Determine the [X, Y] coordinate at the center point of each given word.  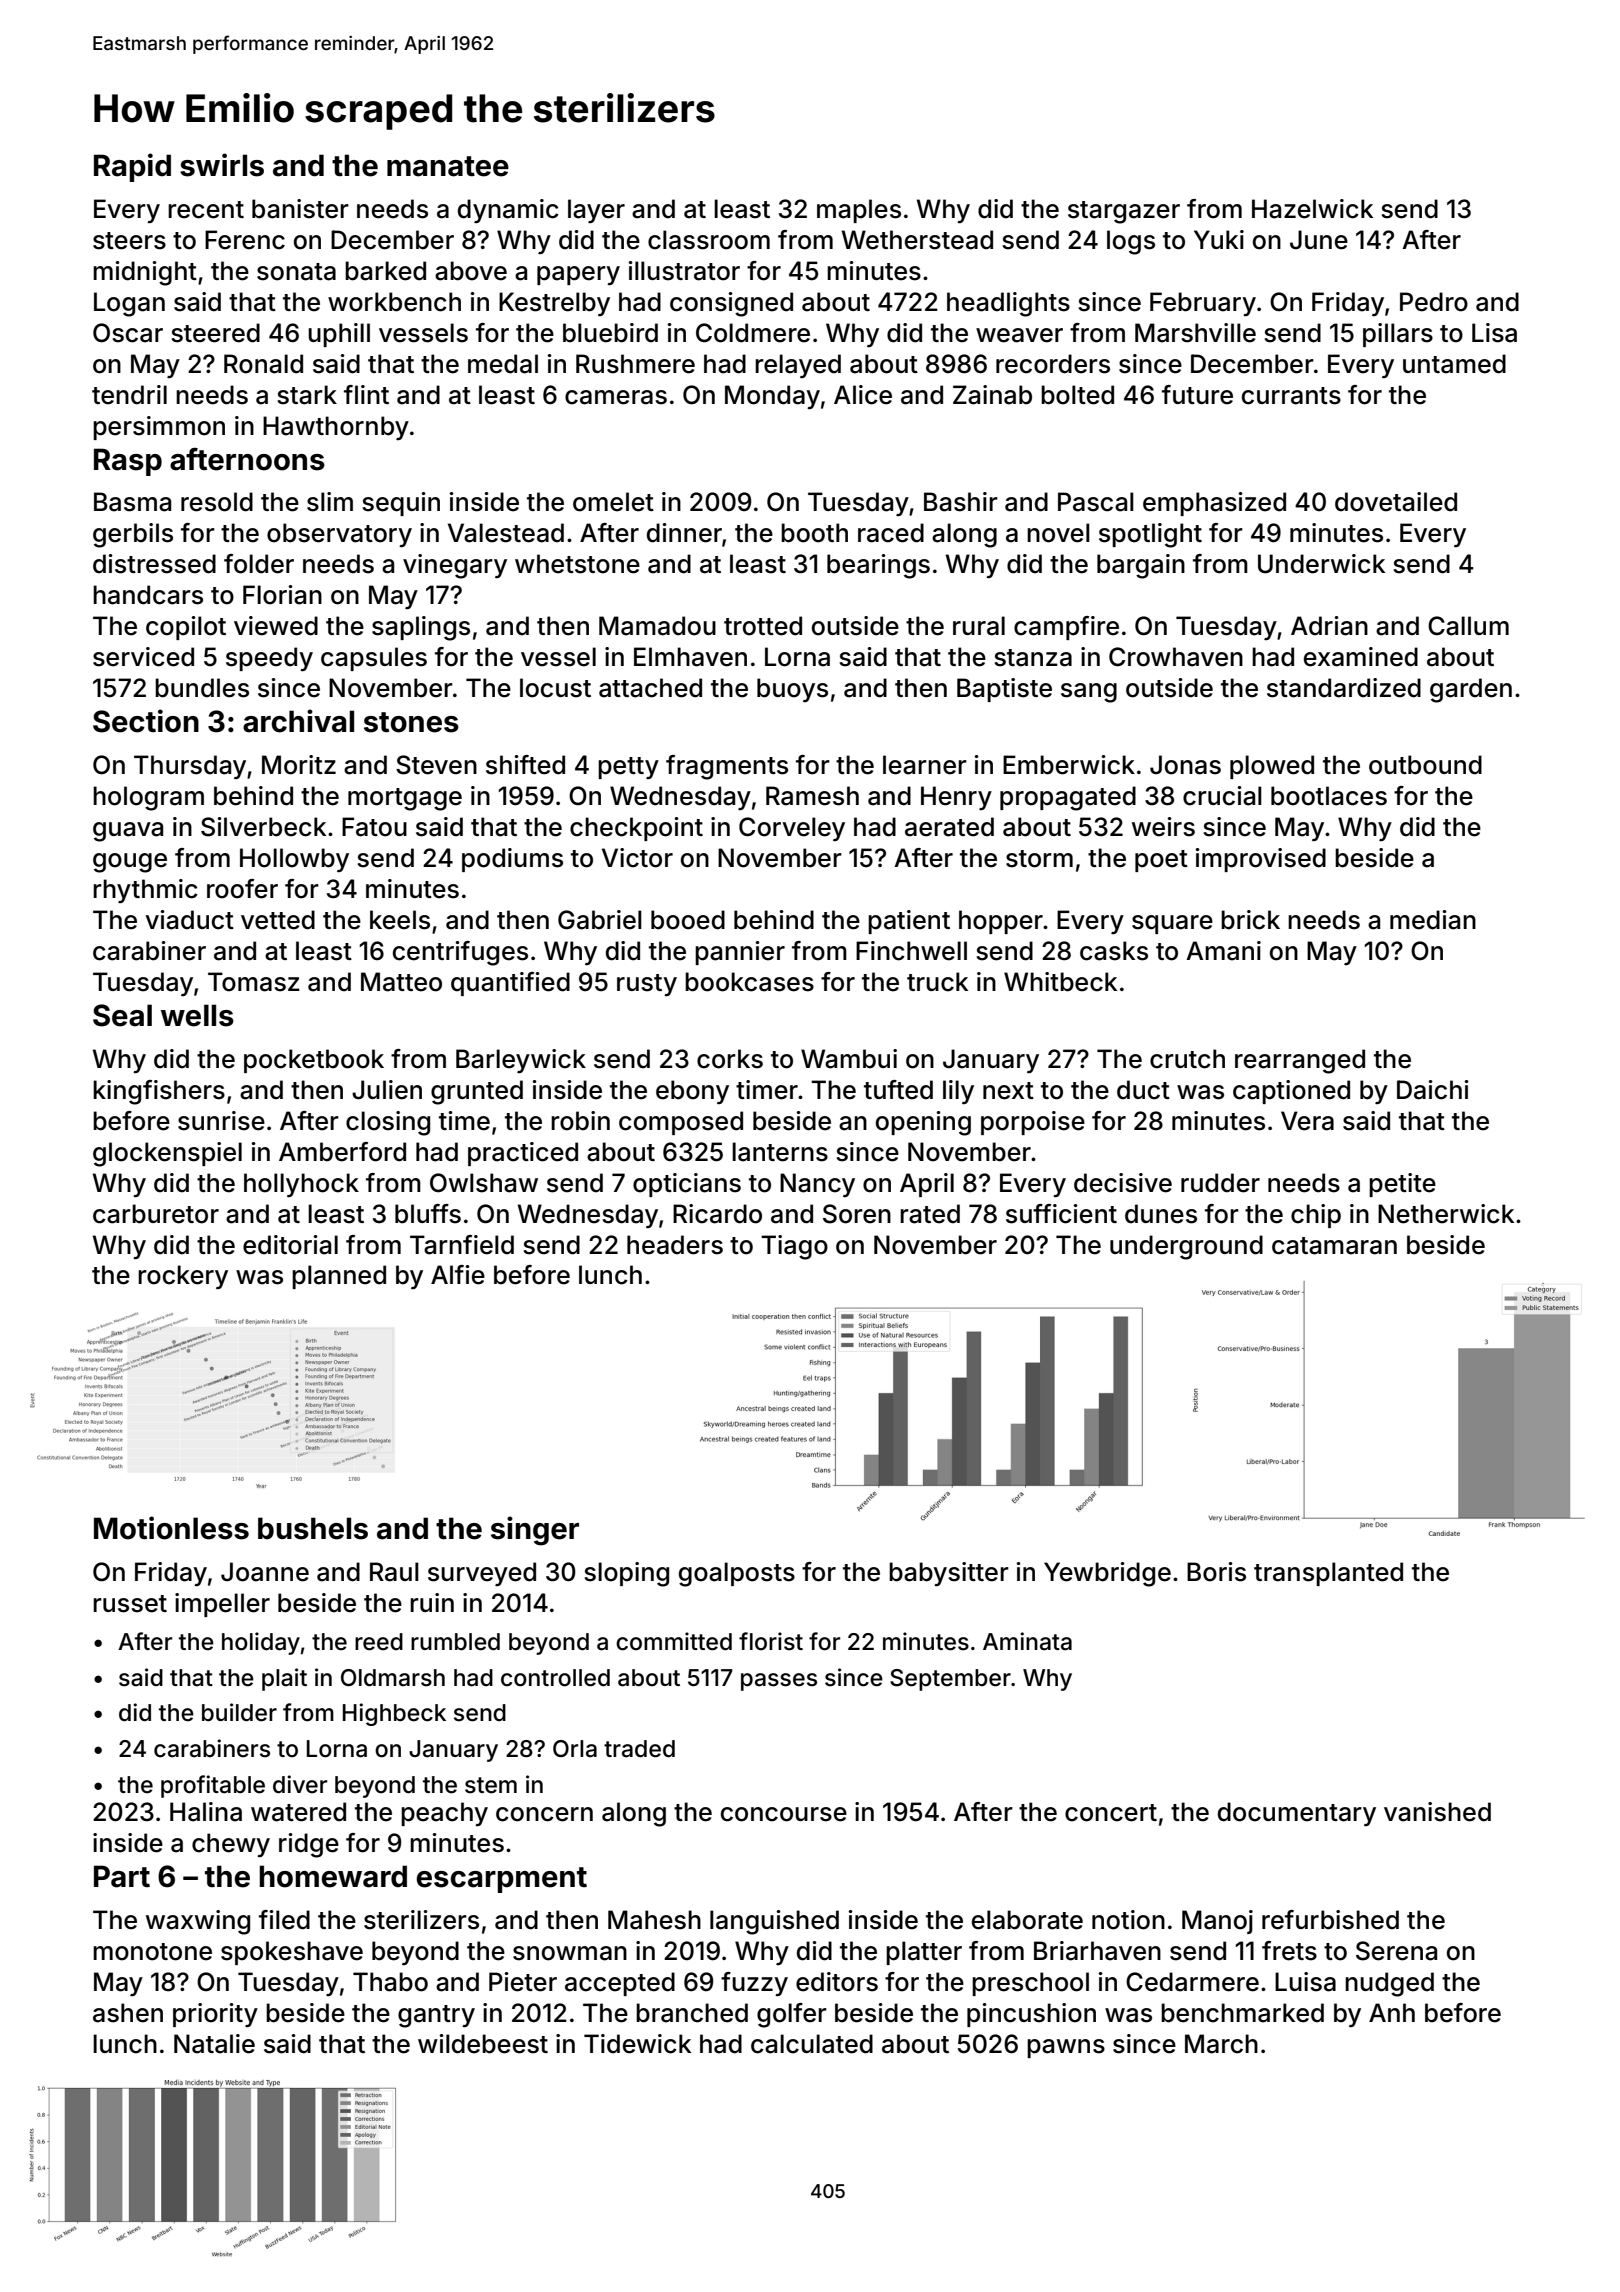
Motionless [171, 1528]
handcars [148, 595]
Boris [1216, 1572]
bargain [1141, 566]
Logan [129, 304]
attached [650, 688]
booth [814, 533]
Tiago [794, 1247]
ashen [128, 2013]
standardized [1344, 688]
